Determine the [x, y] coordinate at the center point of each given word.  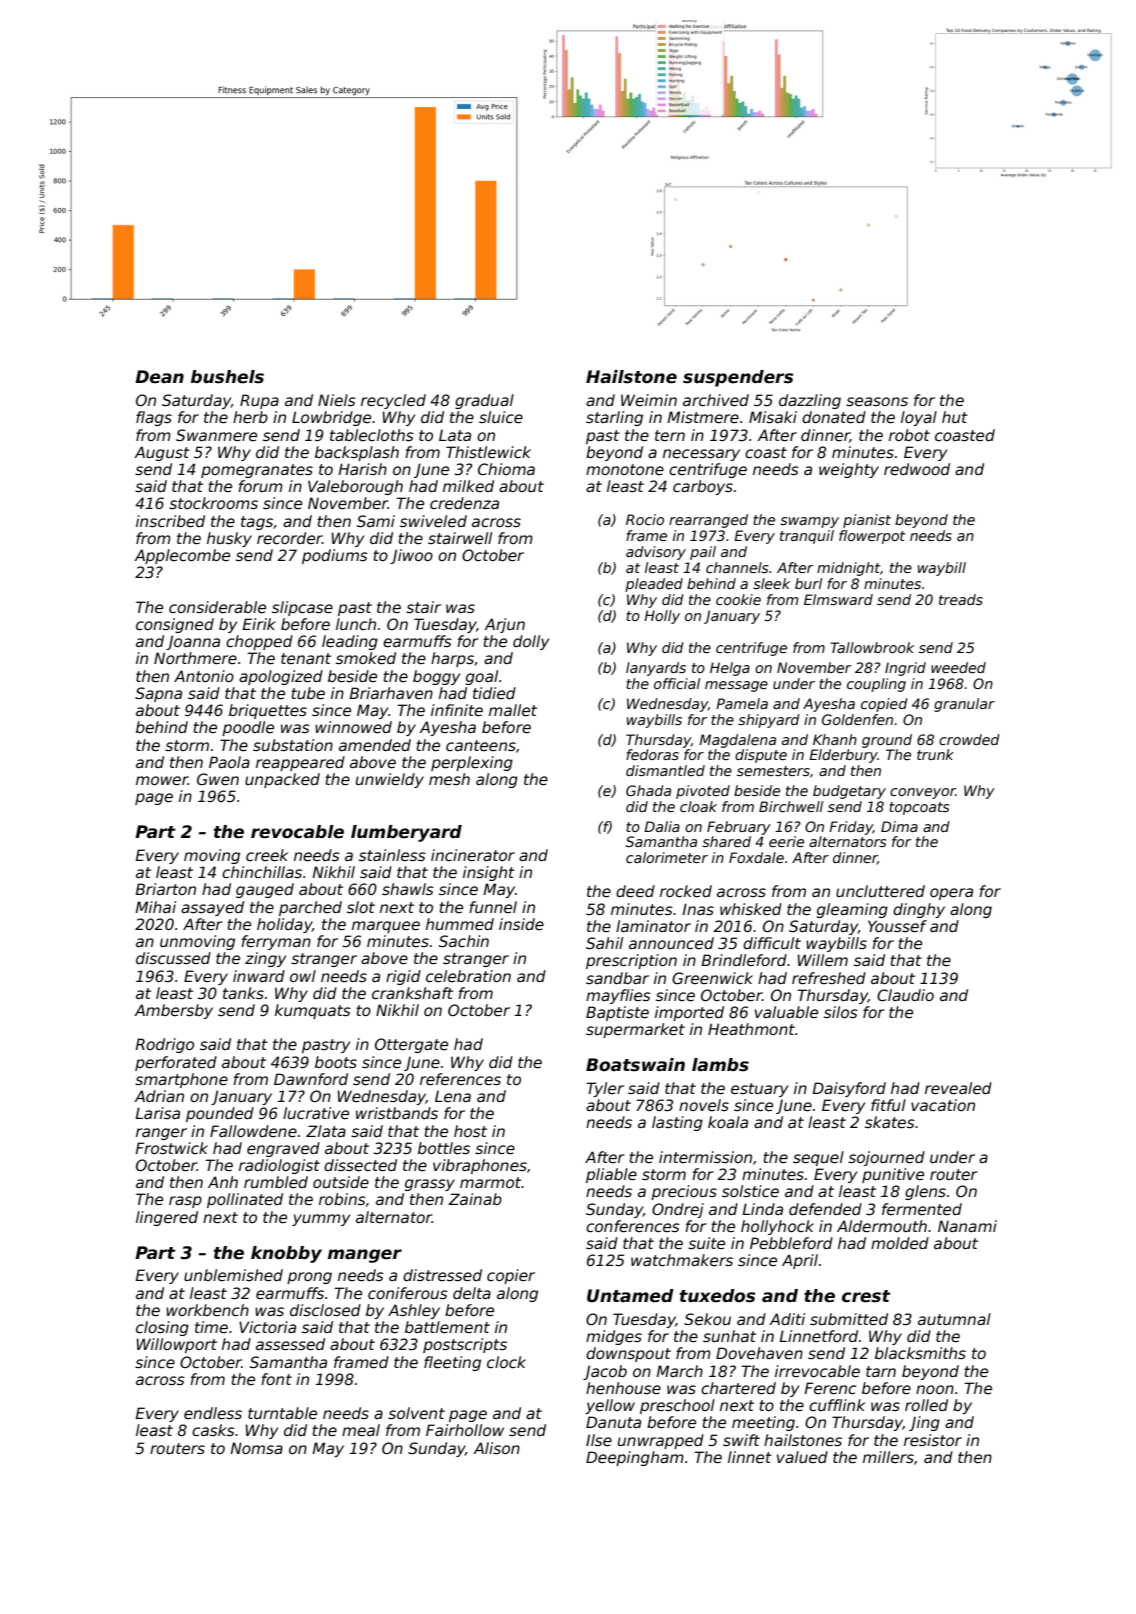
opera [951, 894]
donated [834, 417]
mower [162, 780]
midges [614, 1337]
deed [635, 891]
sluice [501, 417]
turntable [282, 1413]
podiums [335, 556]
